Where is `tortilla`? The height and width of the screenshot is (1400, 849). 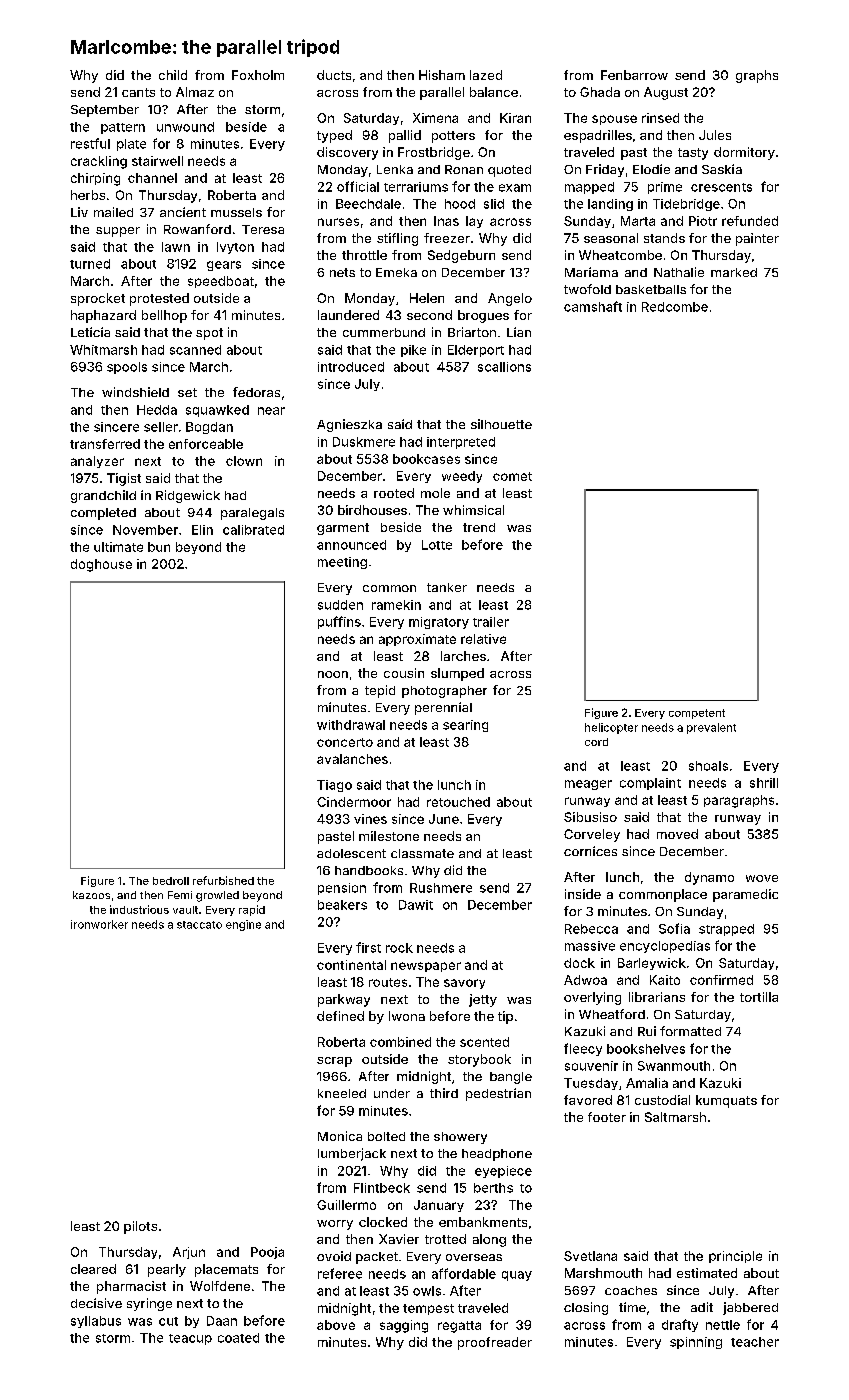
tortilla is located at coordinates (759, 997).
